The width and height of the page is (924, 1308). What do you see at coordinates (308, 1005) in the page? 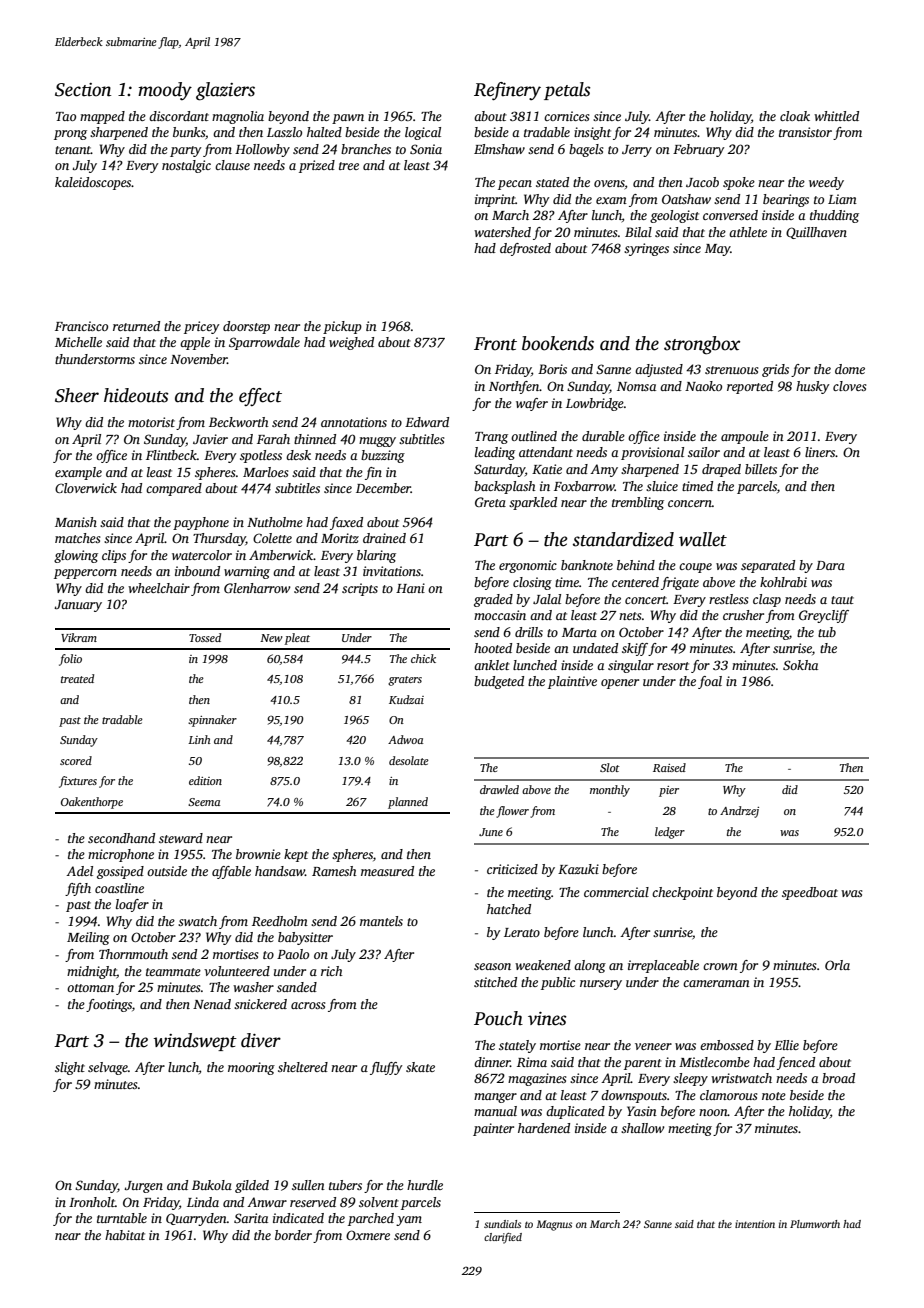
I see `across` at bounding box center [308, 1005].
